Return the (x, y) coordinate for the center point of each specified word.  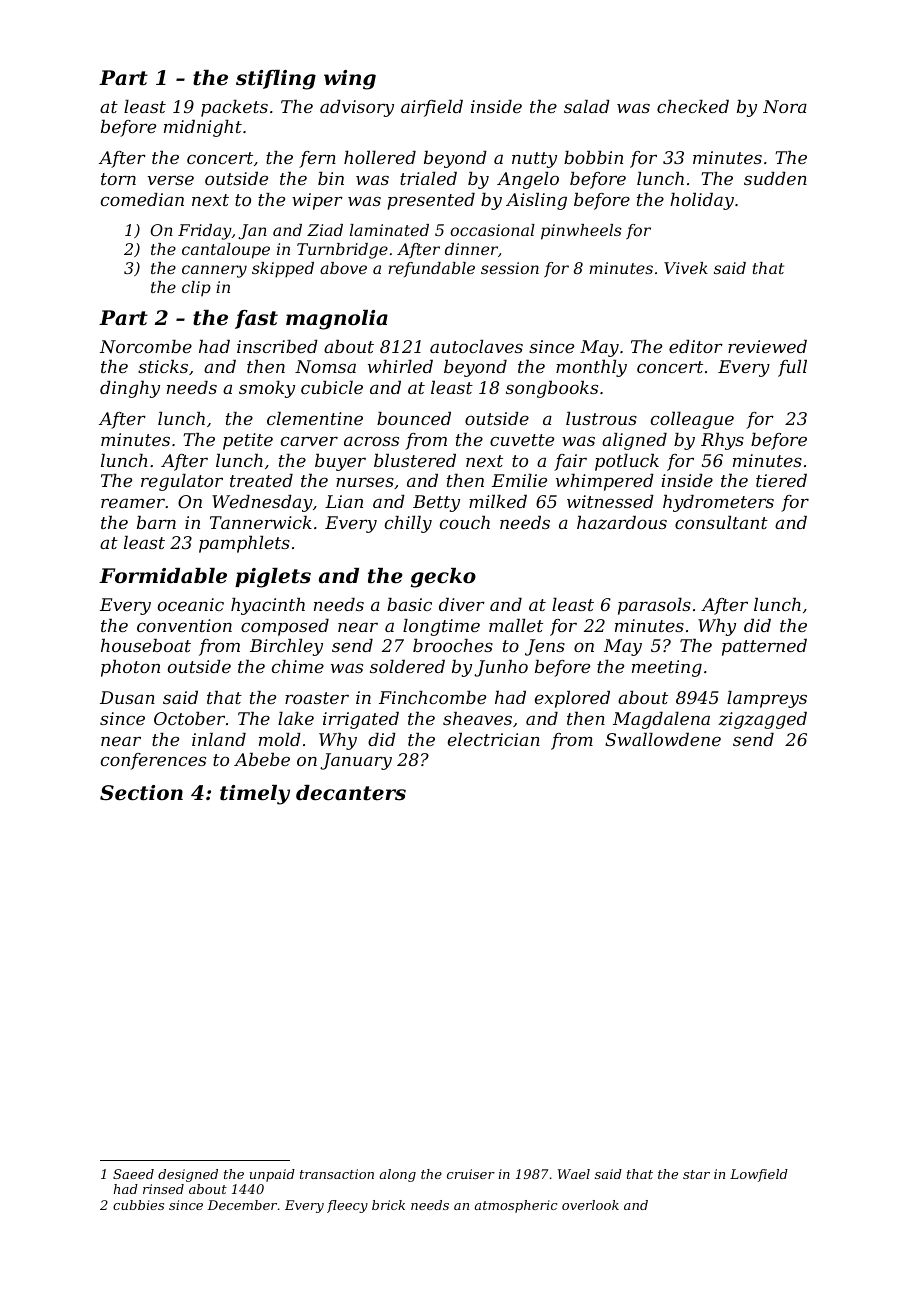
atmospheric (516, 1206)
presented (431, 201)
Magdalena (661, 720)
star (696, 1174)
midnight (203, 128)
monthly (591, 368)
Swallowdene (663, 739)
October (189, 718)
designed (188, 1175)
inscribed (277, 346)
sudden (775, 178)
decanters (351, 793)
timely (255, 795)
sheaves (477, 718)
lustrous (601, 418)
